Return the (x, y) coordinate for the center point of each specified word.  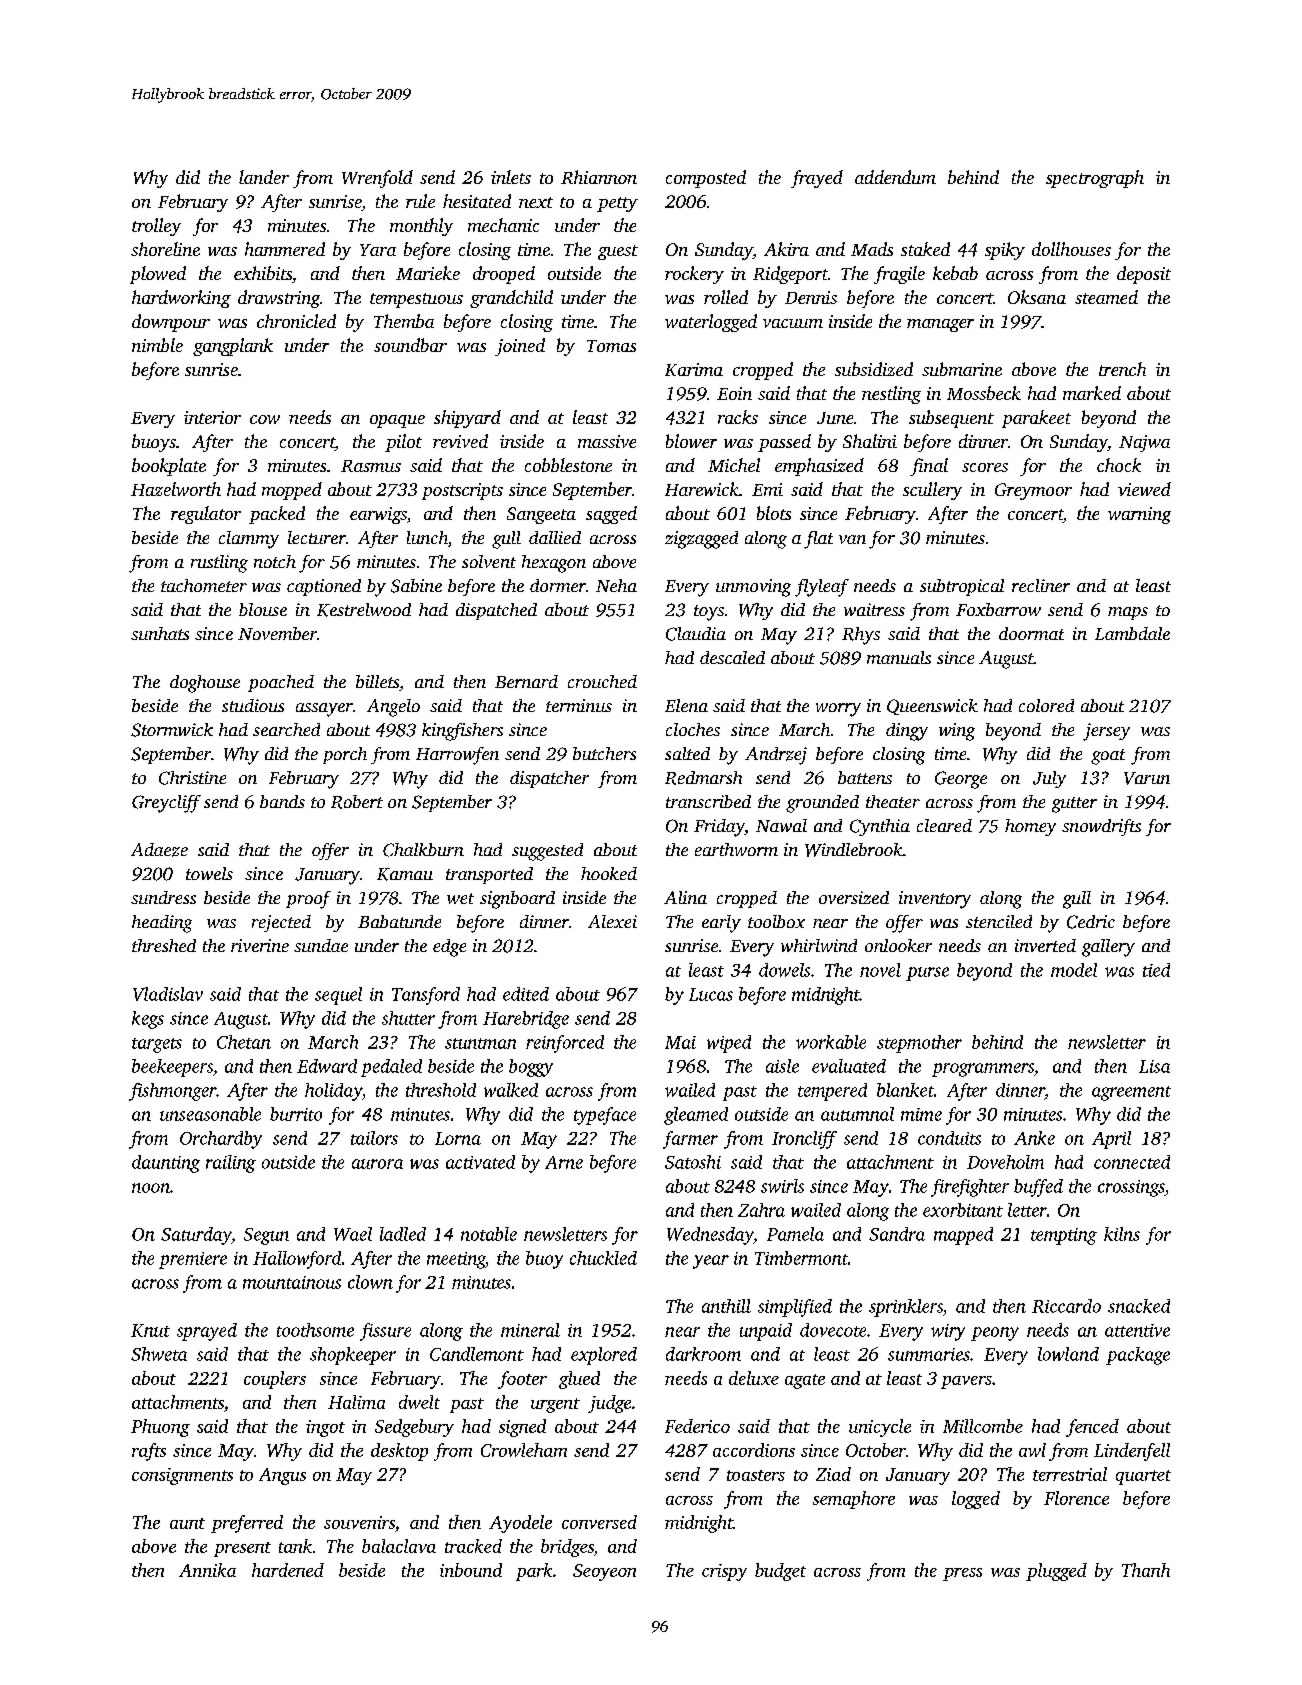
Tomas (611, 346)
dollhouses (1071, 249)
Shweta (159, 1354)
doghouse (205, 684)
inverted (1045, 945)
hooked (609, 873)
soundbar (410, 345)
